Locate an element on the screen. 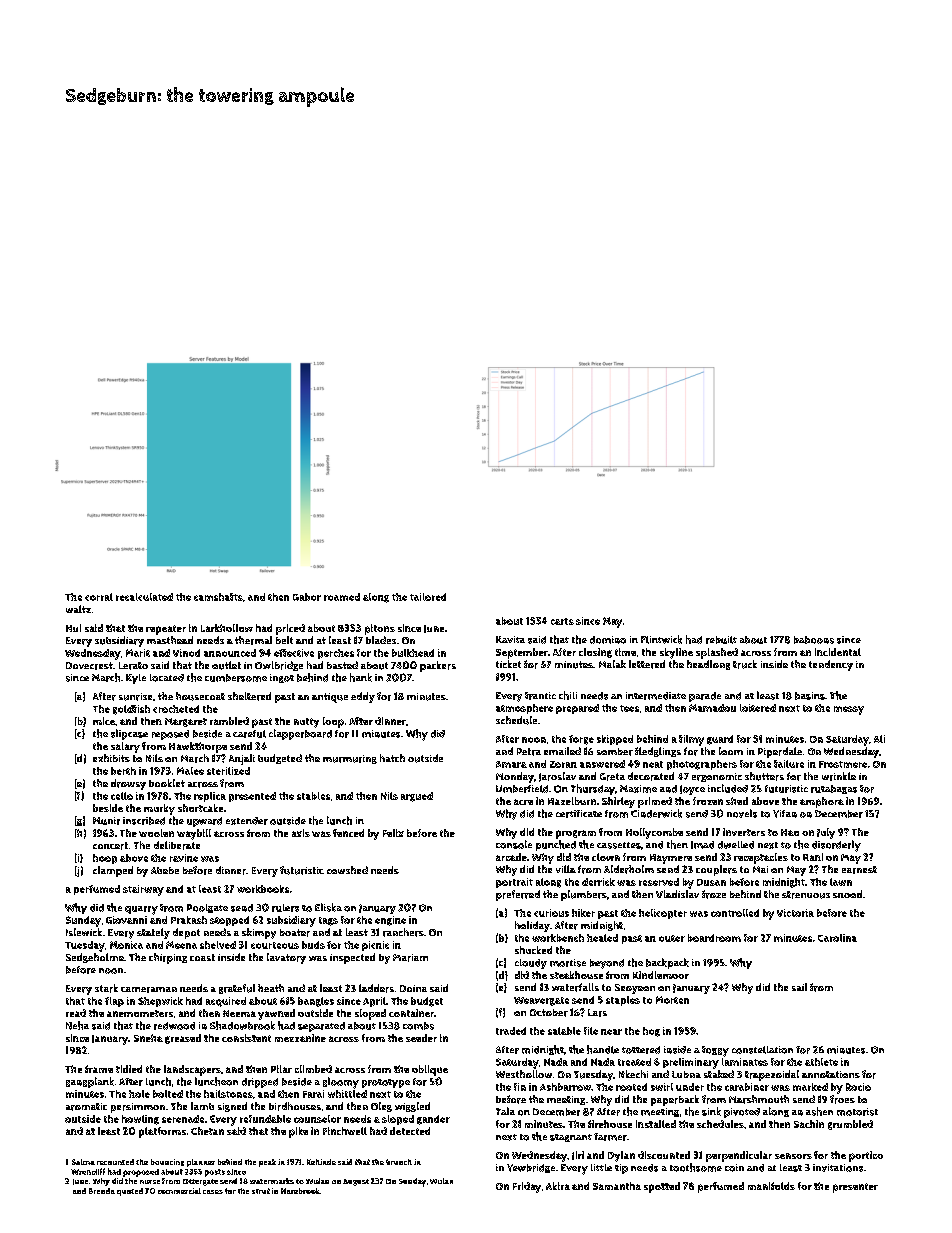 The width and height of the screenshot is (952, 1233). tailored is located at coordinates (428, 597).
